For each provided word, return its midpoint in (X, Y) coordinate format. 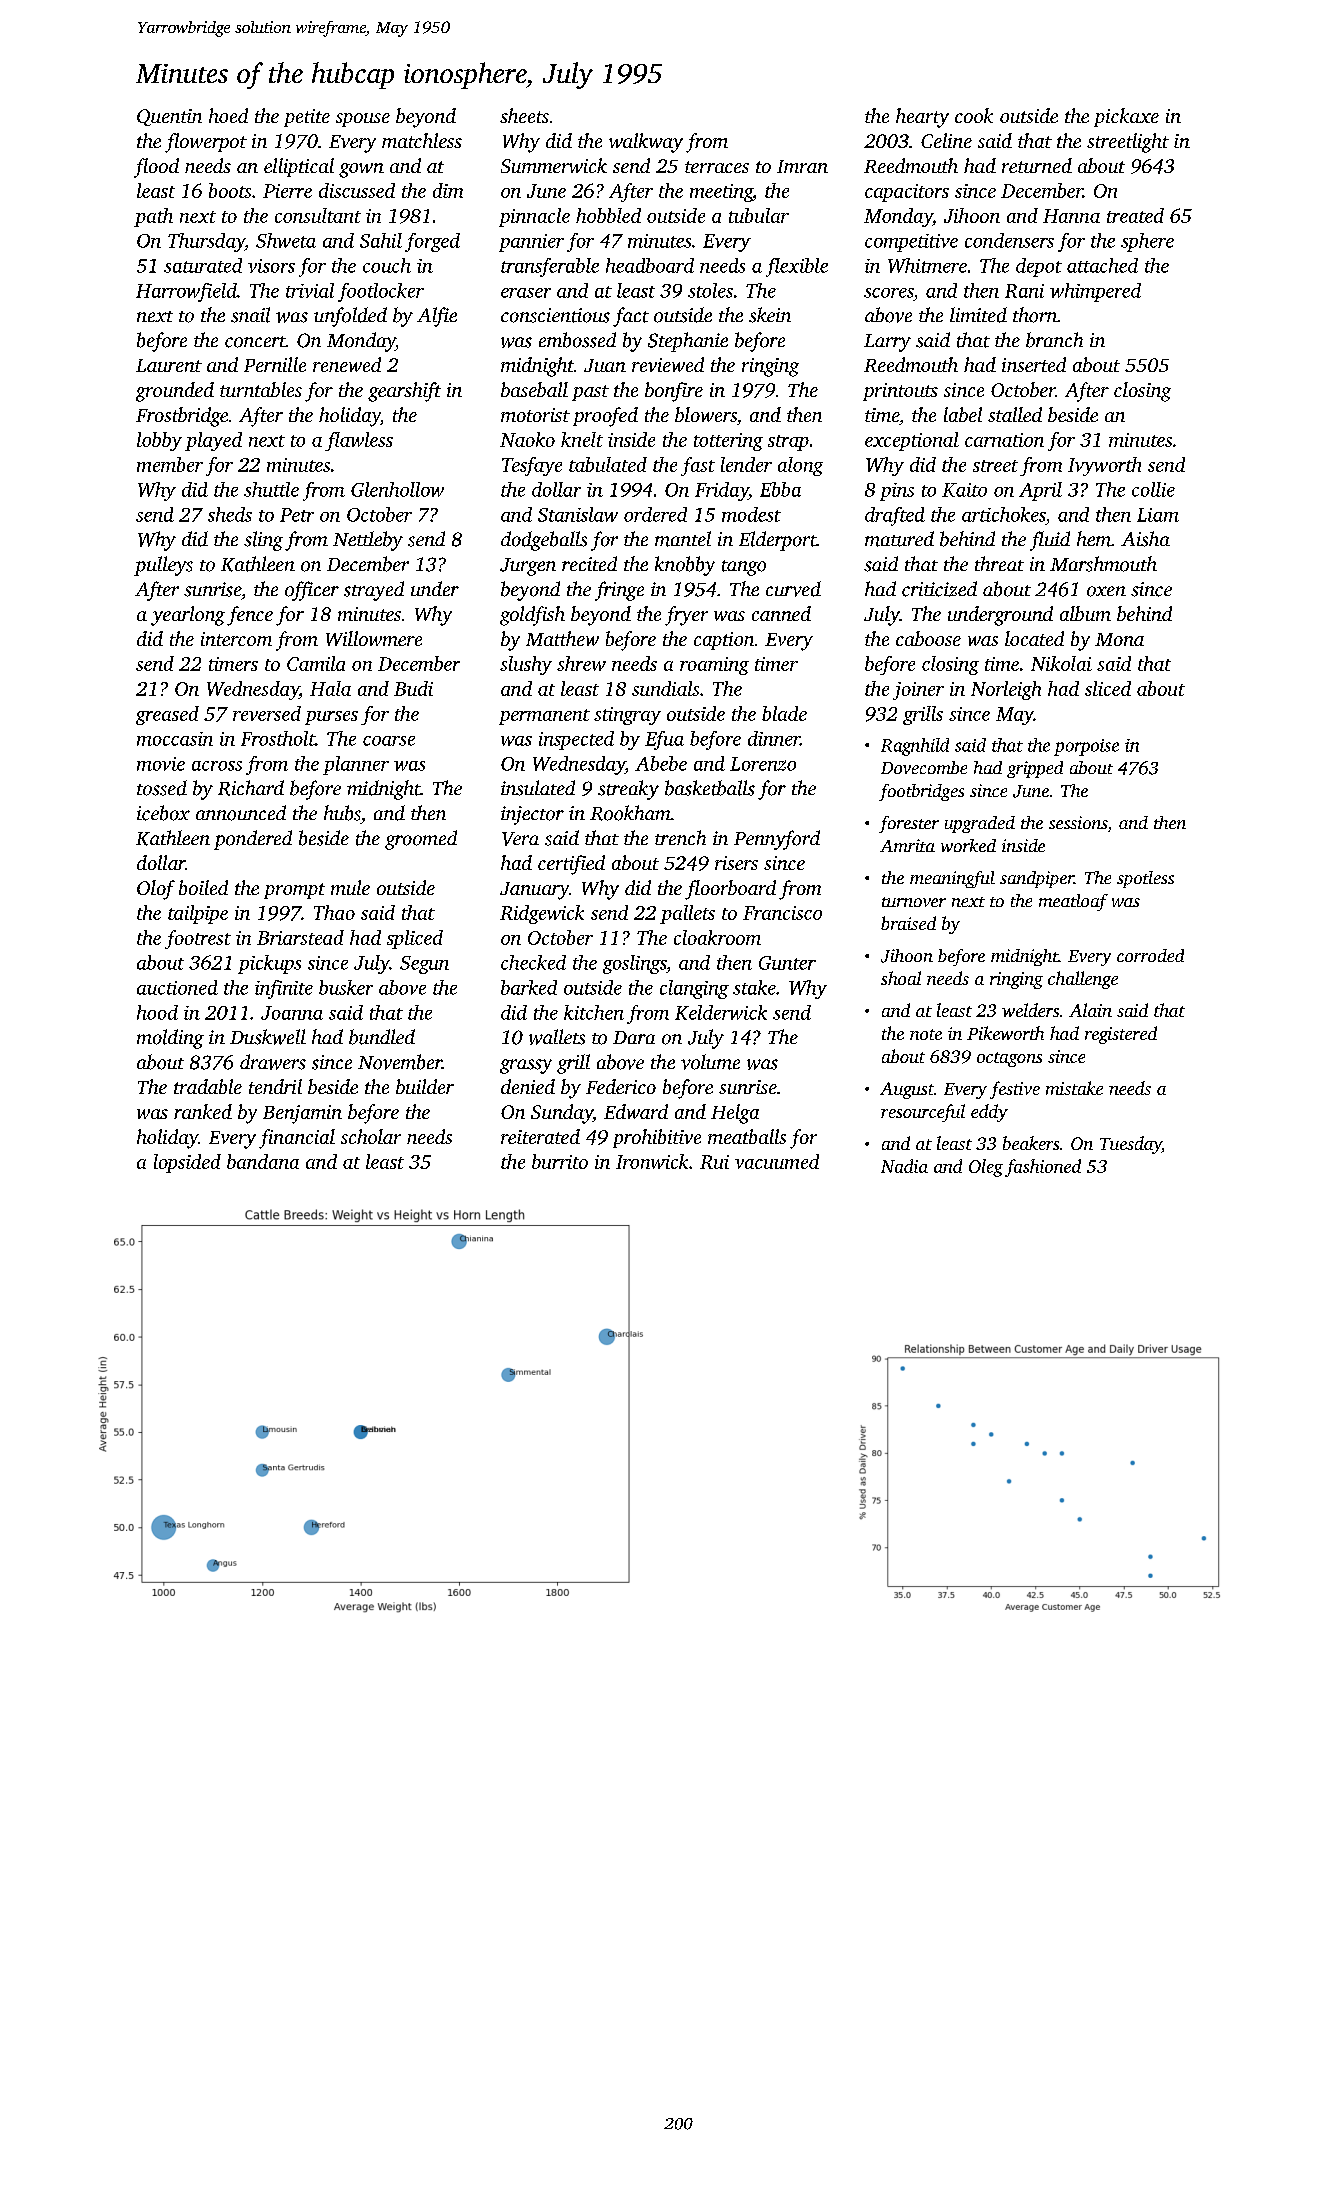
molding (170, 1039)
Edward (636, 1111)
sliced (1108, 688)
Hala (330, 688)
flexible (797, 267)
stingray (627, 716)
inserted (1034, 364)
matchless (422, 140)
